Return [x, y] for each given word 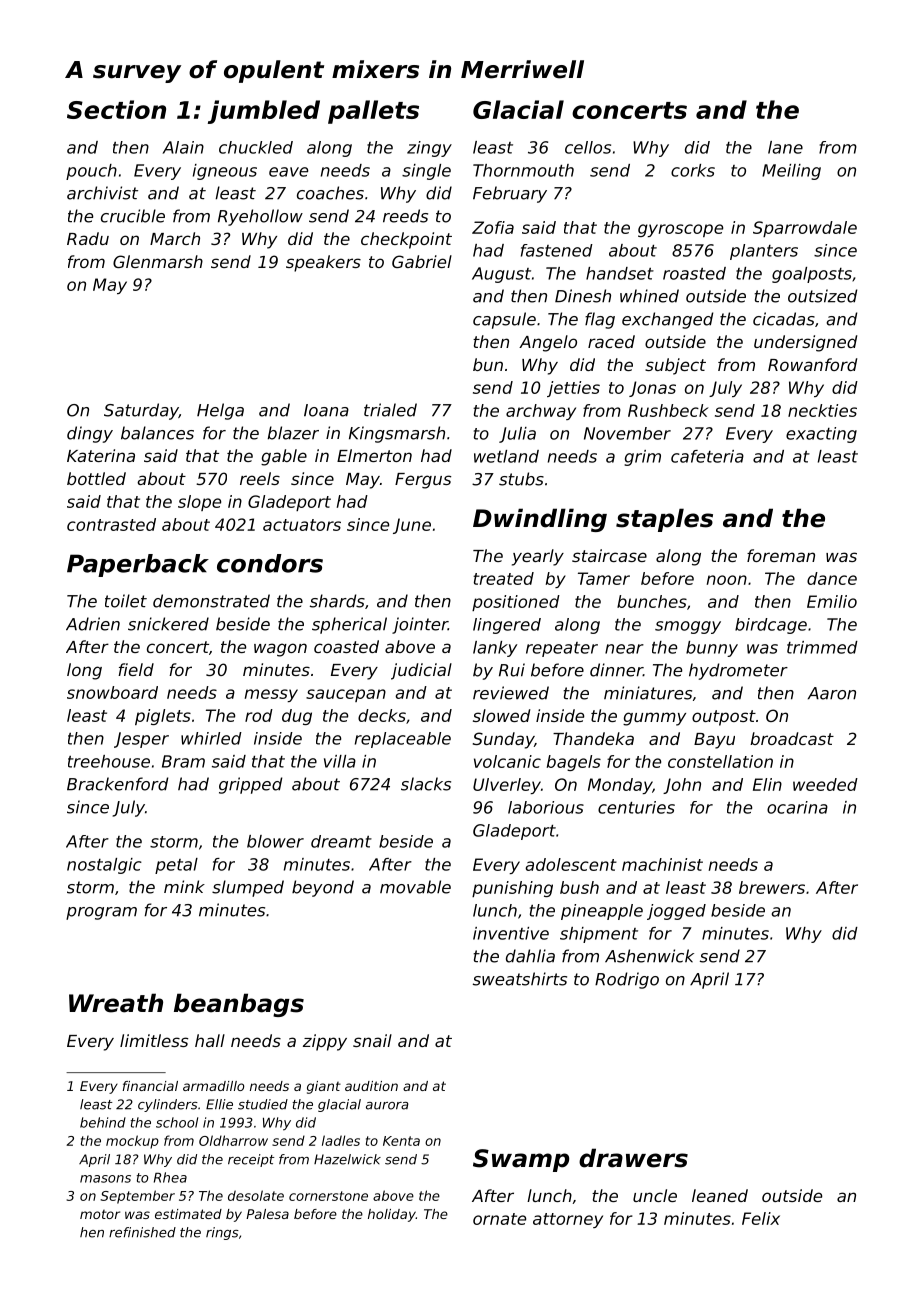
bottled [96, 478]
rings [222, 1233]
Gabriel [422, 261]
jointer [420, 625]
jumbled [264, 112]
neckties [822, 410]
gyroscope [680, 230]
